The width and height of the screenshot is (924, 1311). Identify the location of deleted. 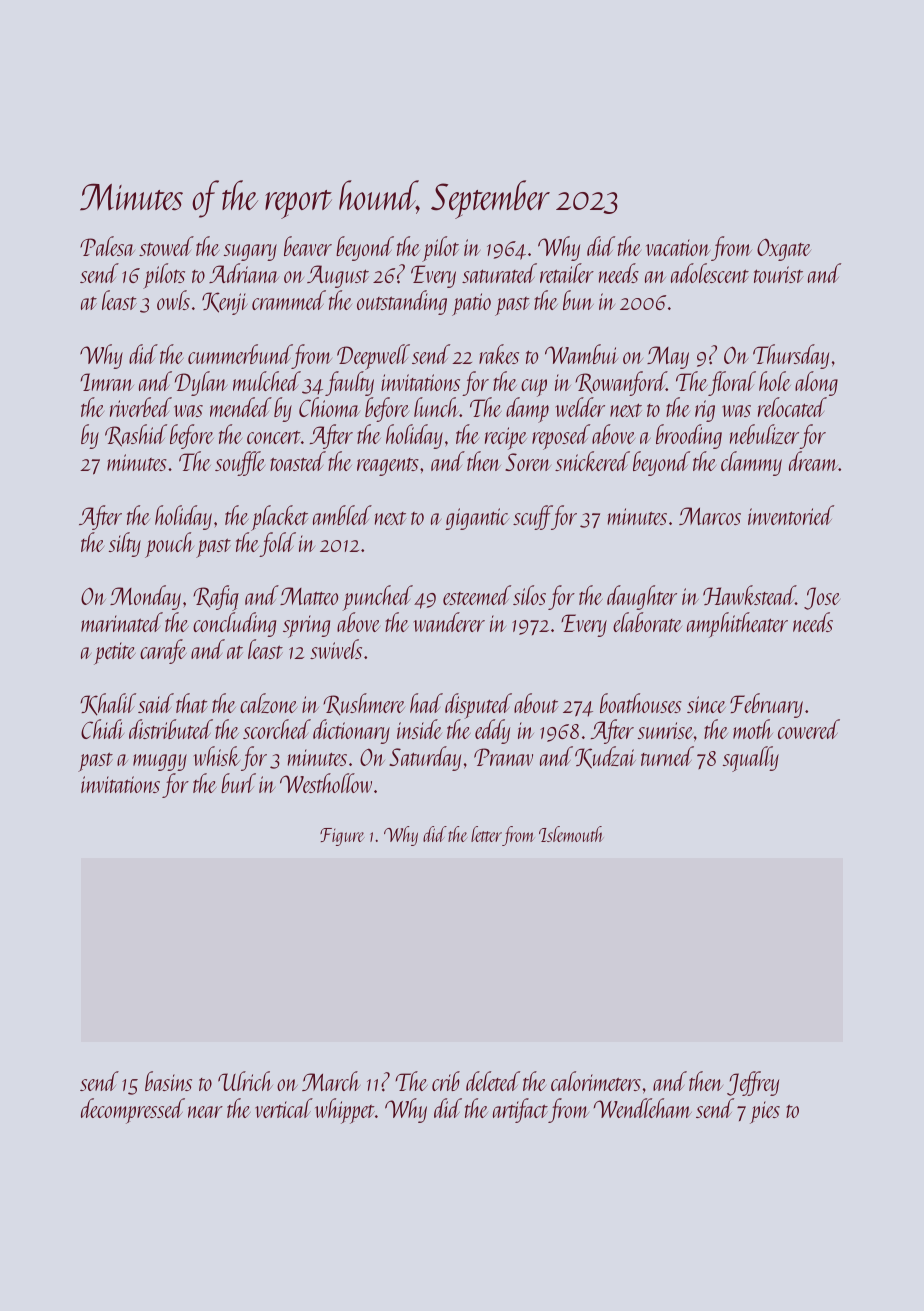
(493, 1081).
